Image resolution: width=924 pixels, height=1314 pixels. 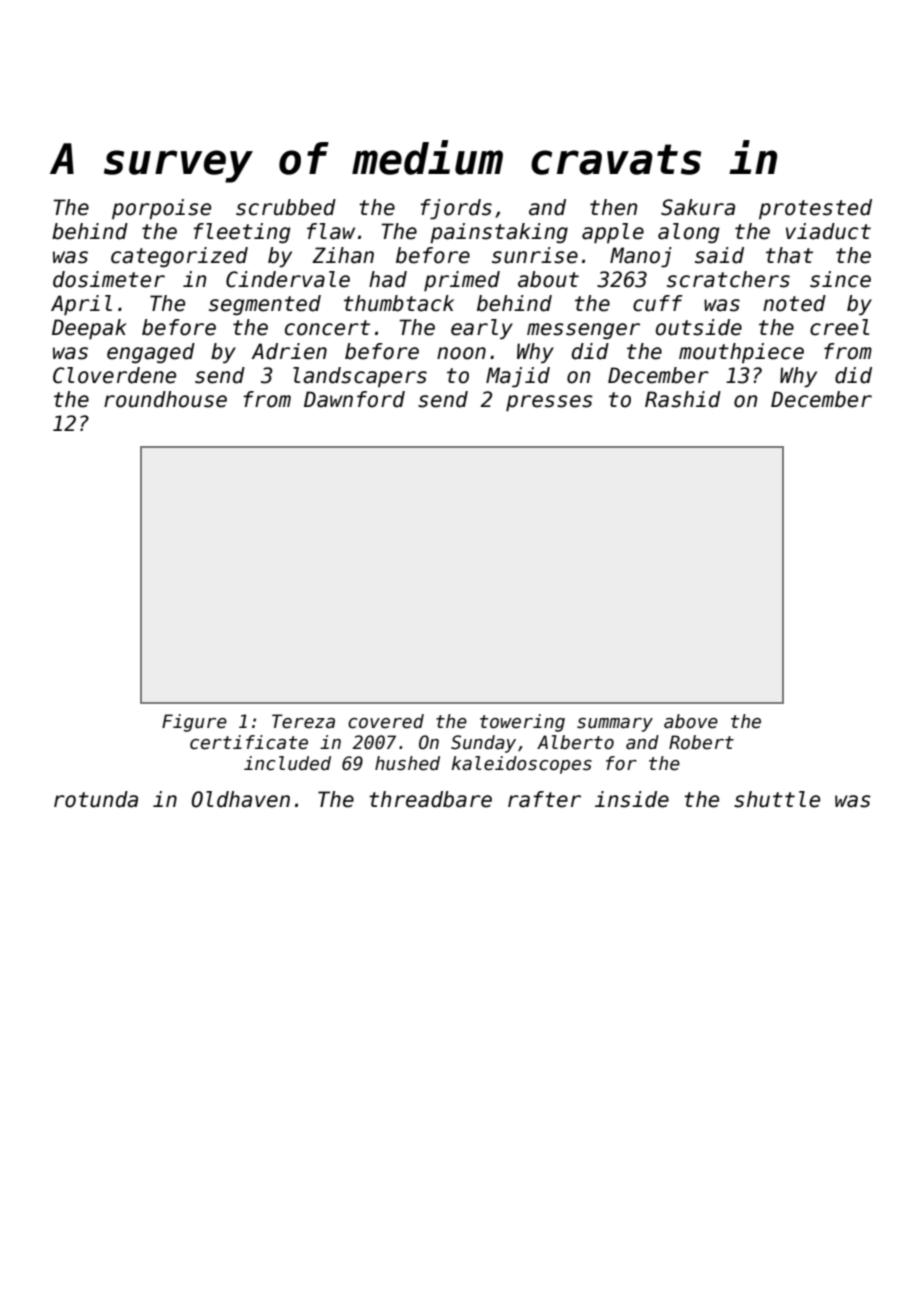 What do you see at coordinates (544, 799) in the screenshot?
I see `rafter` at bounding box center [544, 799].
